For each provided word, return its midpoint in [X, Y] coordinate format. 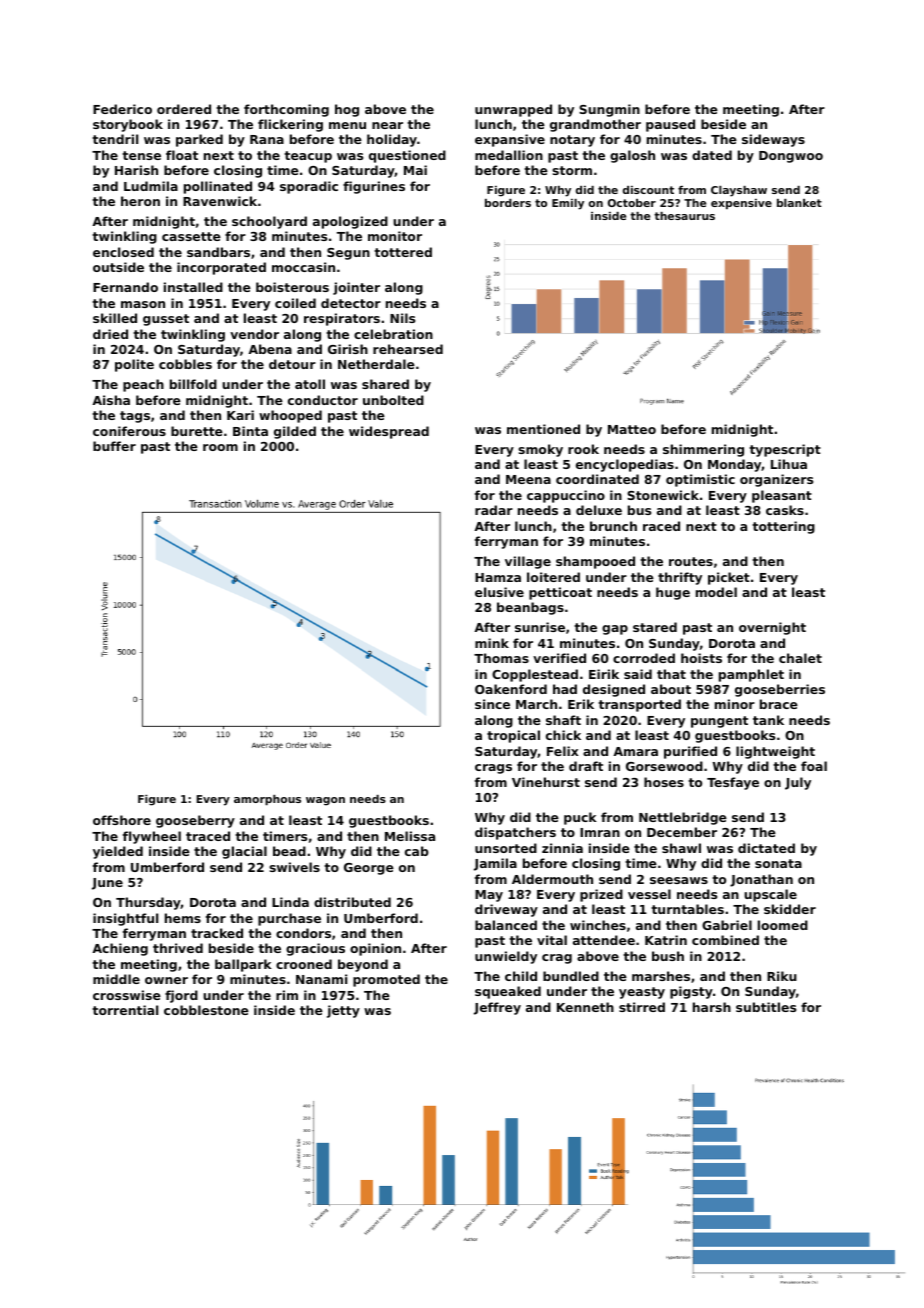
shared [385, 384]
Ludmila [151, 186]
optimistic [700, 480]
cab [417, 851]
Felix [562, 751]
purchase [289, 919]
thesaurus [684, 216]
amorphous [267, 800]
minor [735, 704]
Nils [402, 318]
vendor [254, 334]
